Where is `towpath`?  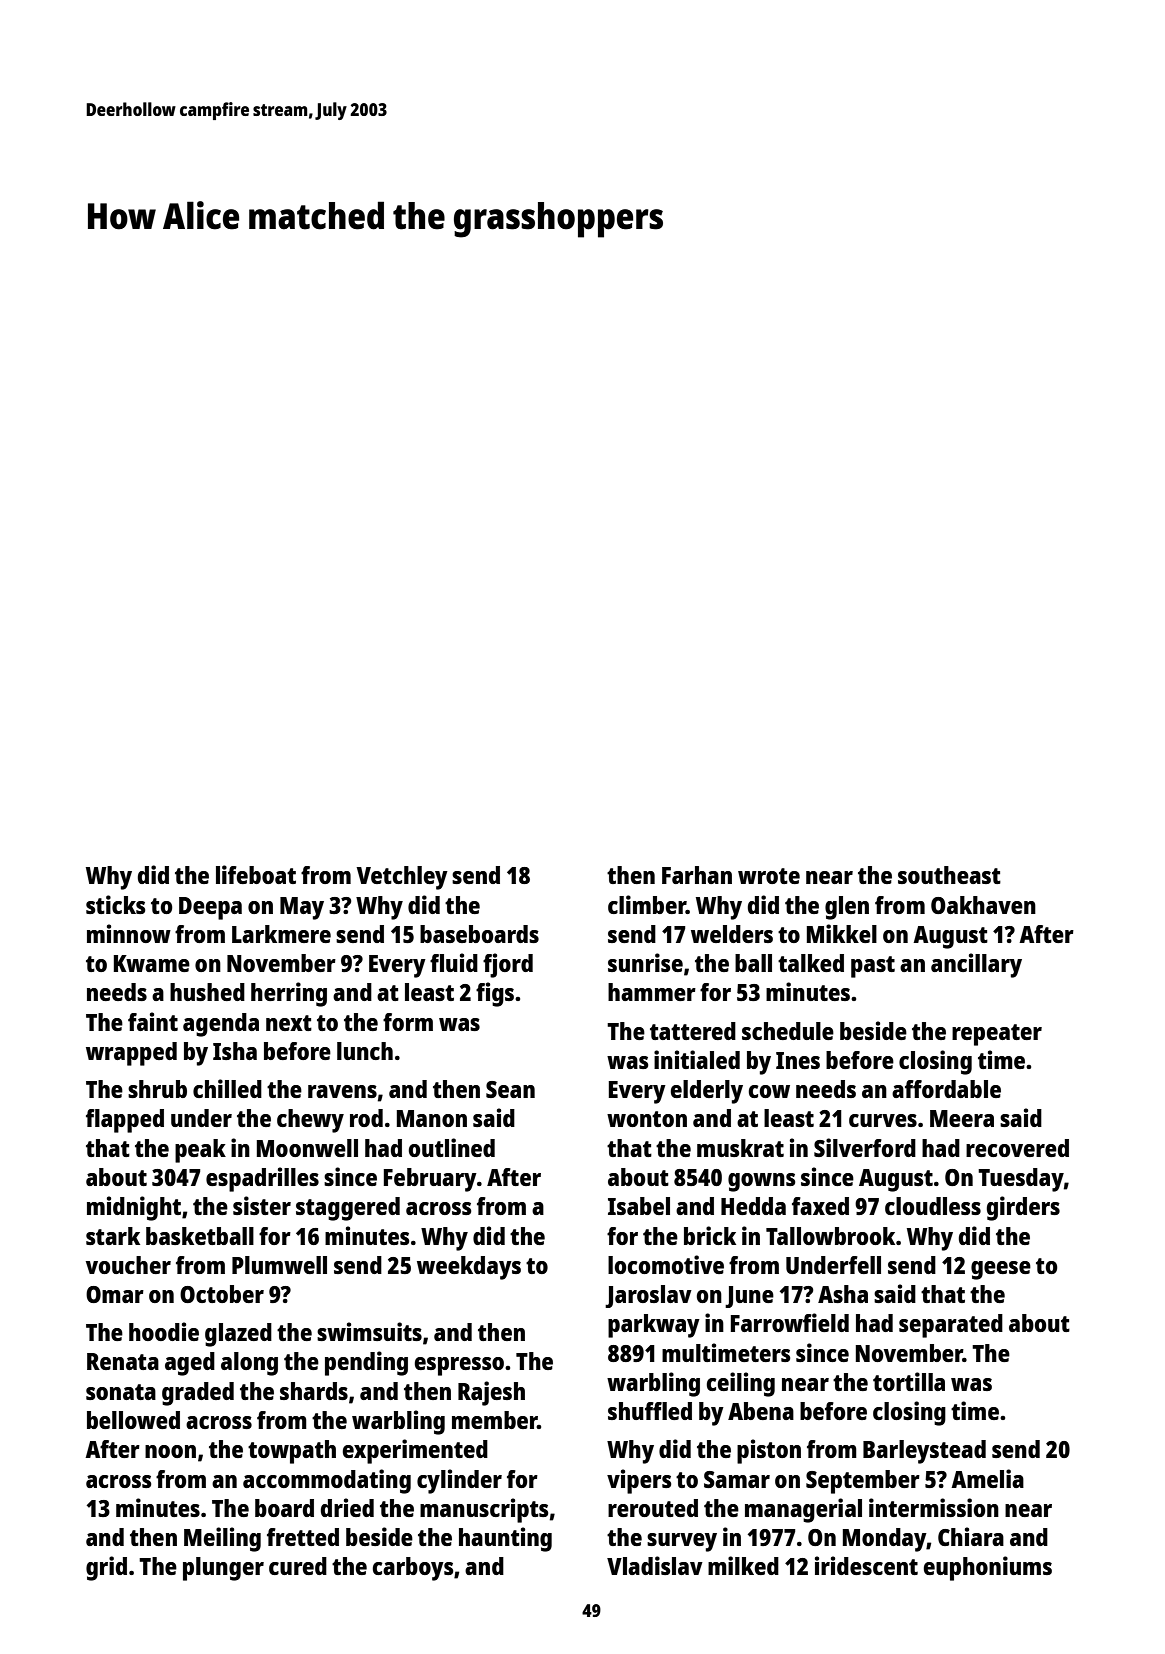
towpath is located at coordinates (292, 1452).
